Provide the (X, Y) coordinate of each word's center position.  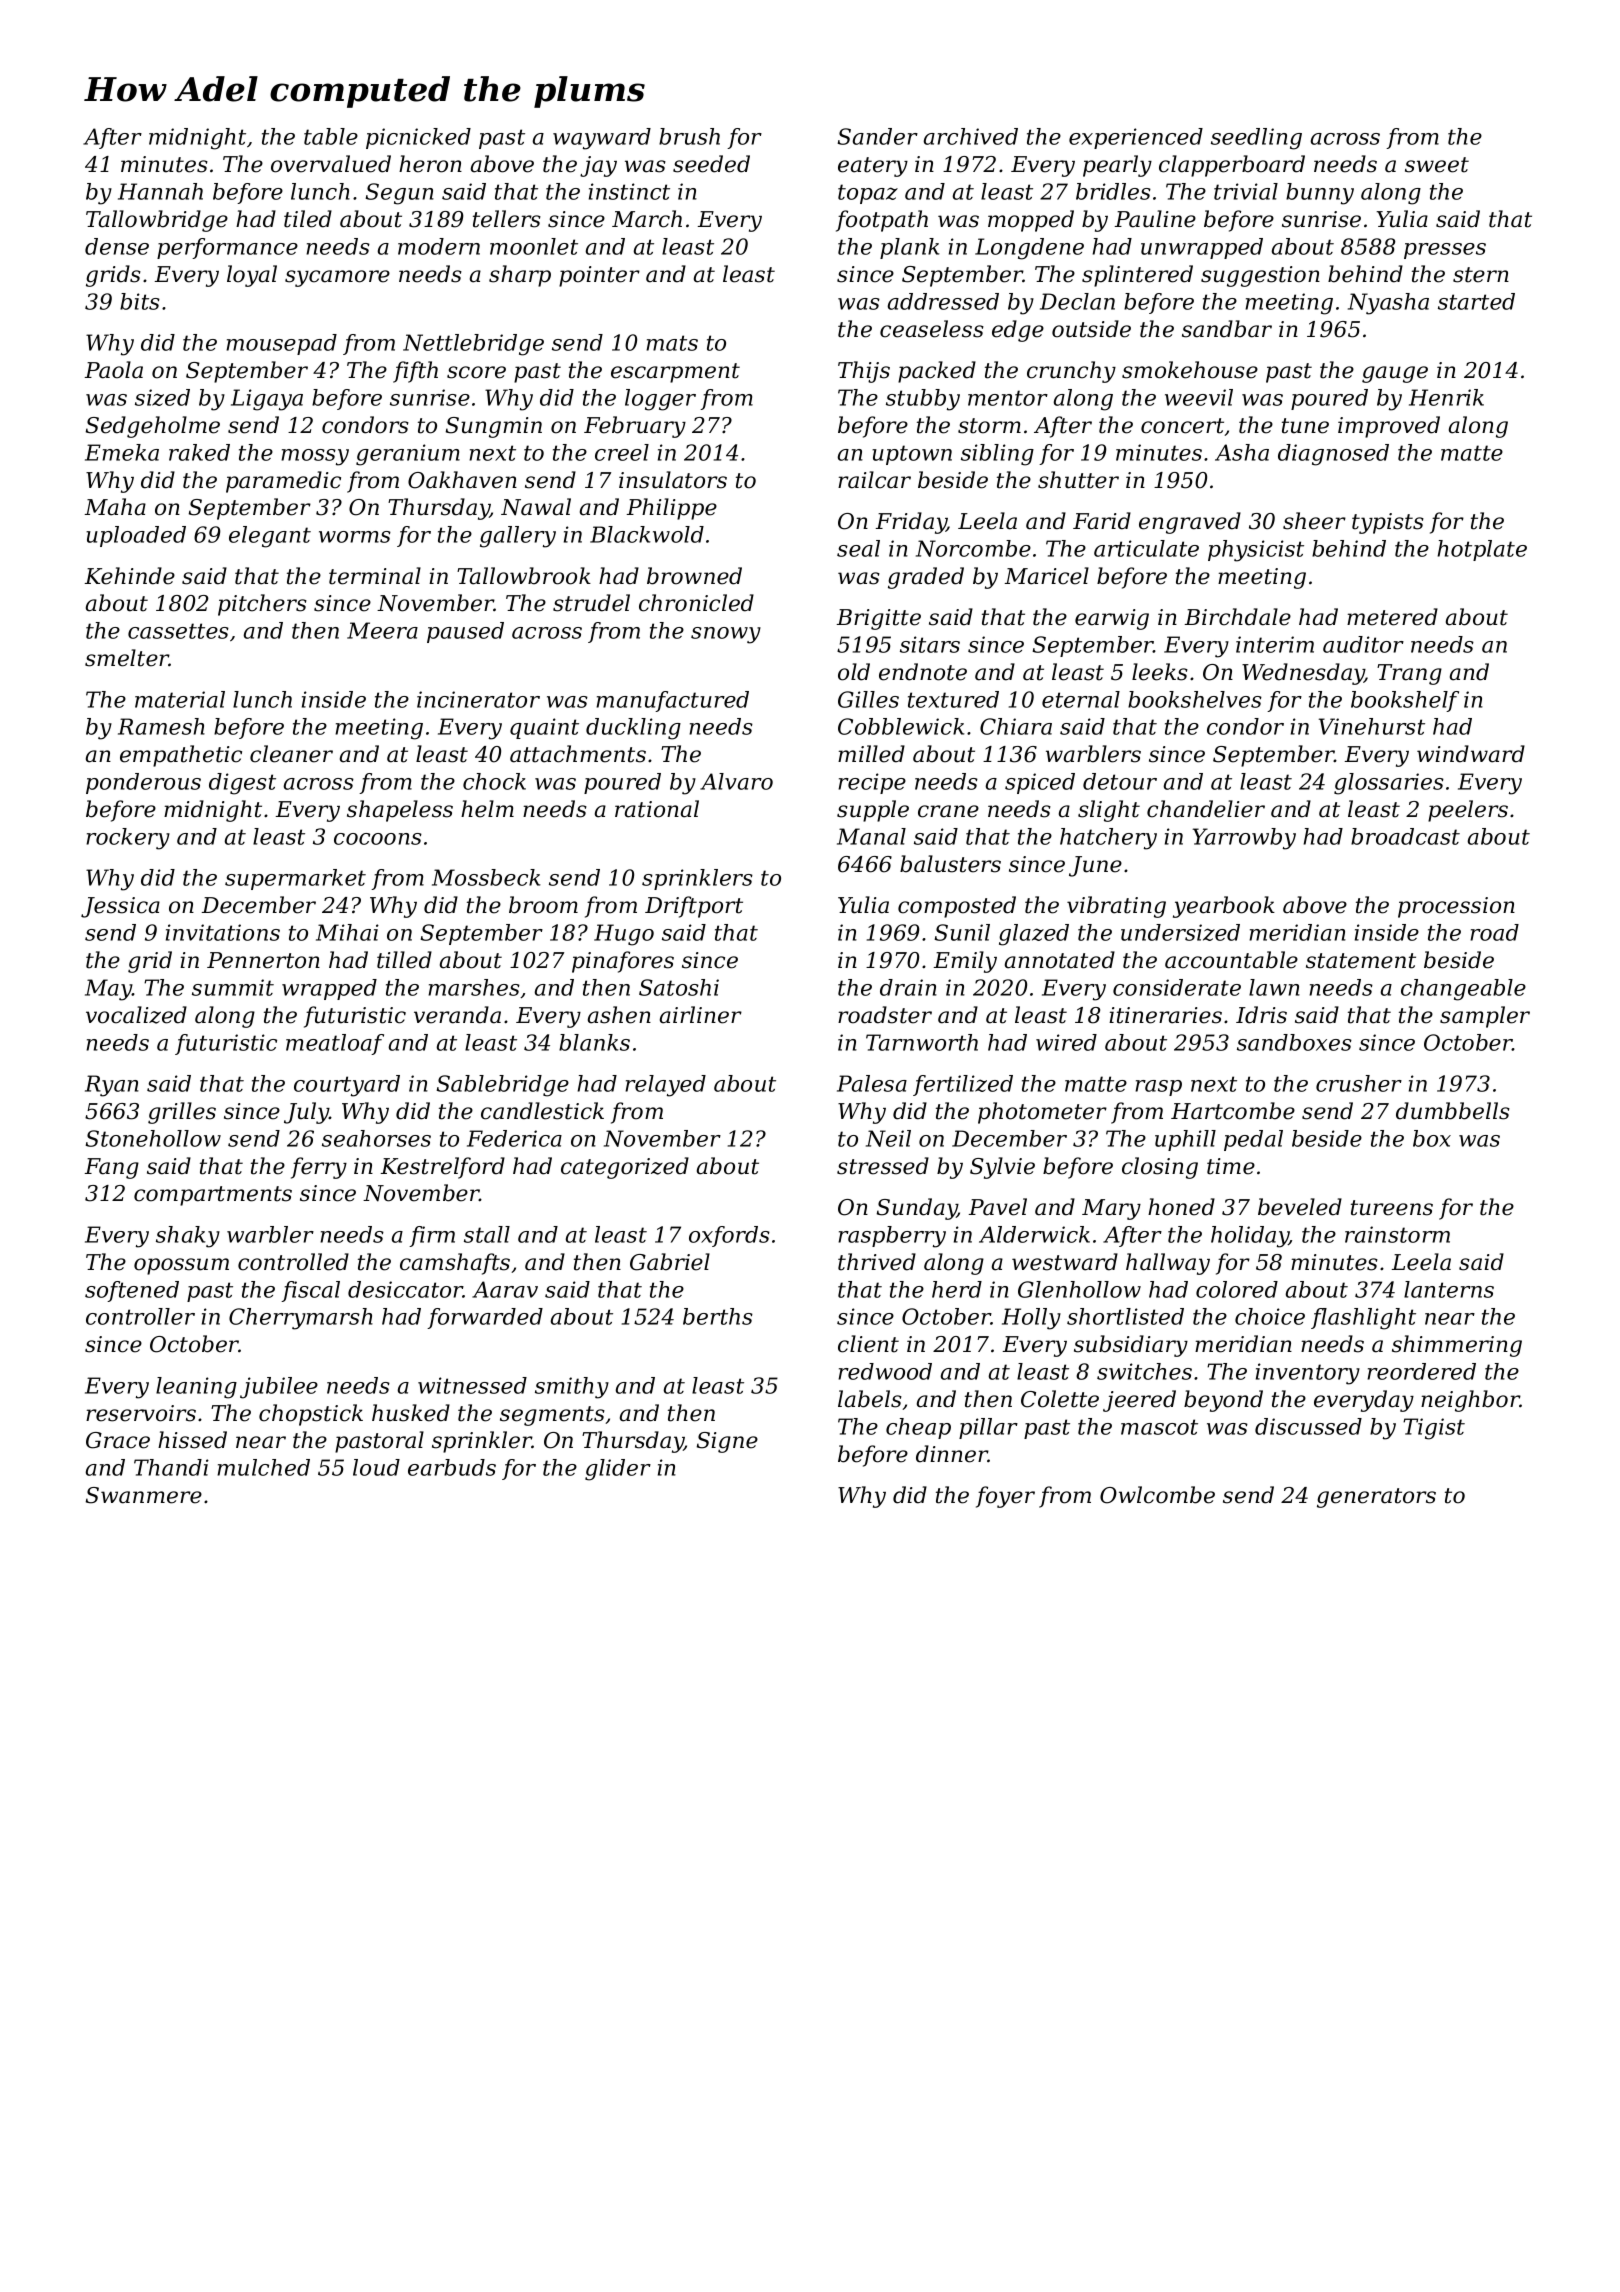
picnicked (418, 138)
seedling (1256, 139)
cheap (918, 1428)
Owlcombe (1157, 1495)
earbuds (452, 1467)
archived (971, 136)
